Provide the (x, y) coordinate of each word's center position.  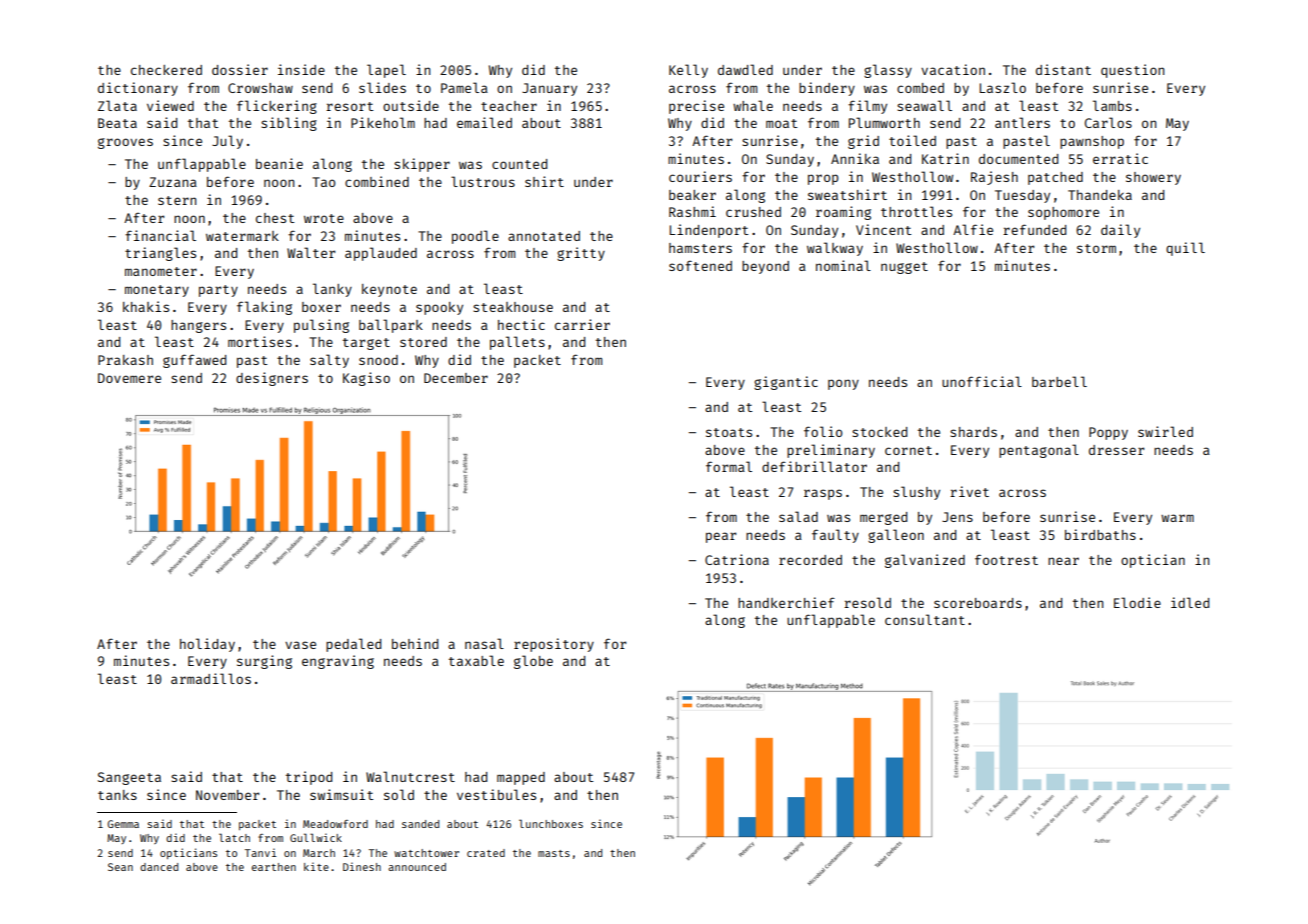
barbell (1059, 381)
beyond (765, 267)
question (1132, 71)
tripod (309, 778)
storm (1096, 248)
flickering (277, 107)
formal (729, 466)
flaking (264, 308)
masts (554, 853)
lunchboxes (551, 823)
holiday (207, 645)
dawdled (745, 69)
